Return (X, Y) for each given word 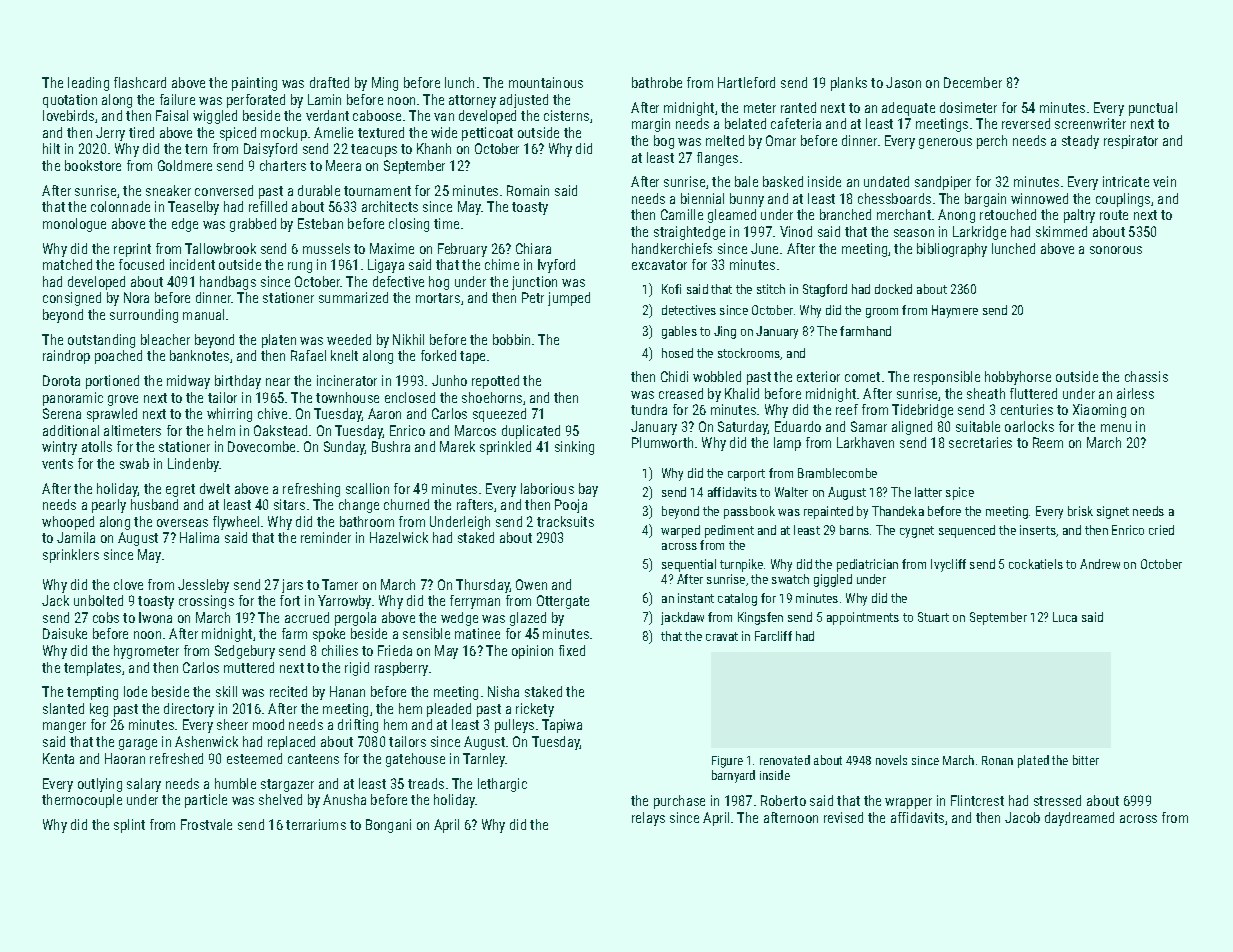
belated (745, 123)
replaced (291, 743)
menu (1116, 428)
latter (928, 492)
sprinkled (505, 448)
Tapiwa (562, 726)
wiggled (215, 117)
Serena (62, 413)
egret (180, 490)
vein (1164, 181)
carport (746, 475)
